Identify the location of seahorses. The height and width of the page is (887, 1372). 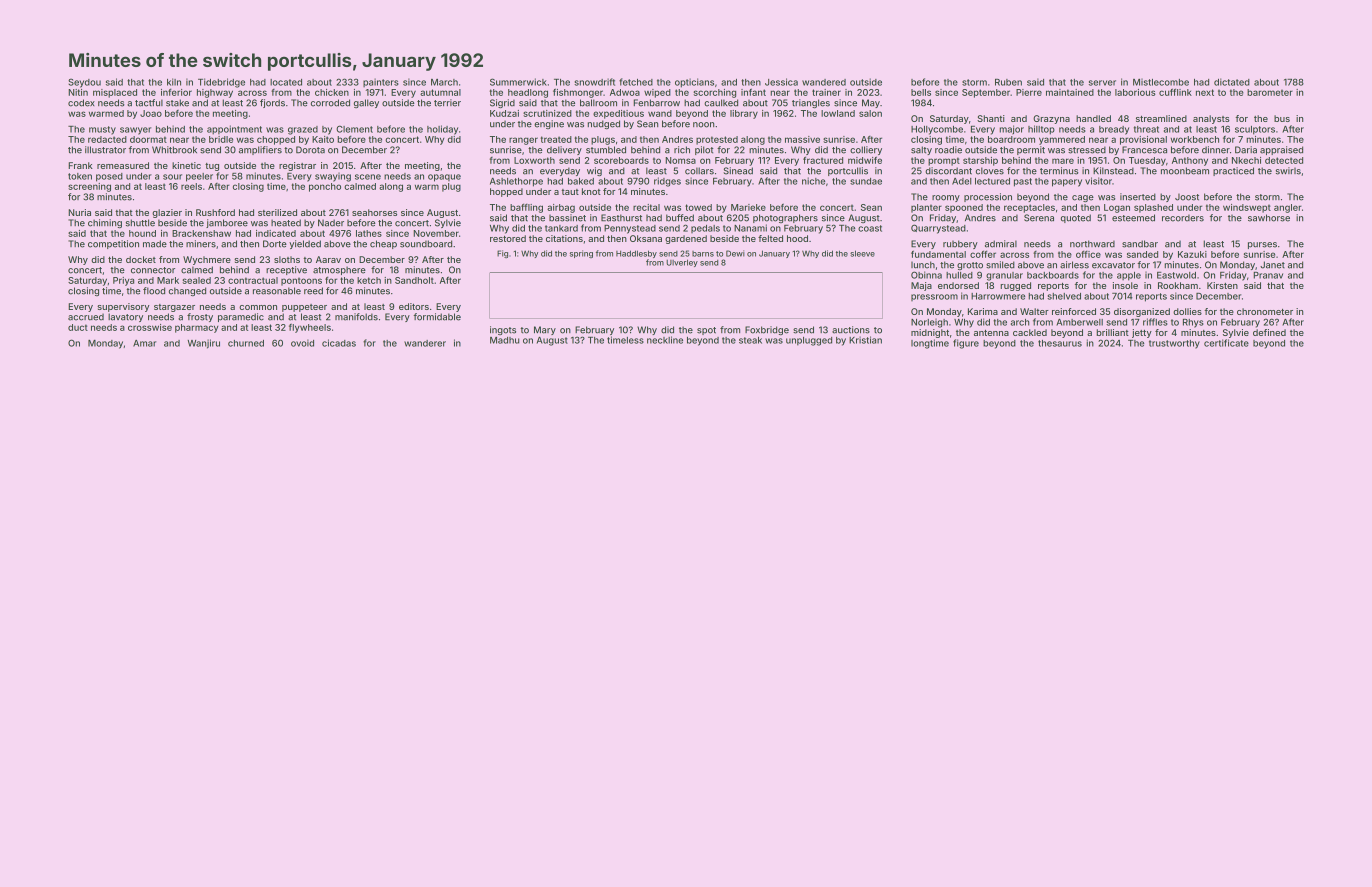
(374, 212).
